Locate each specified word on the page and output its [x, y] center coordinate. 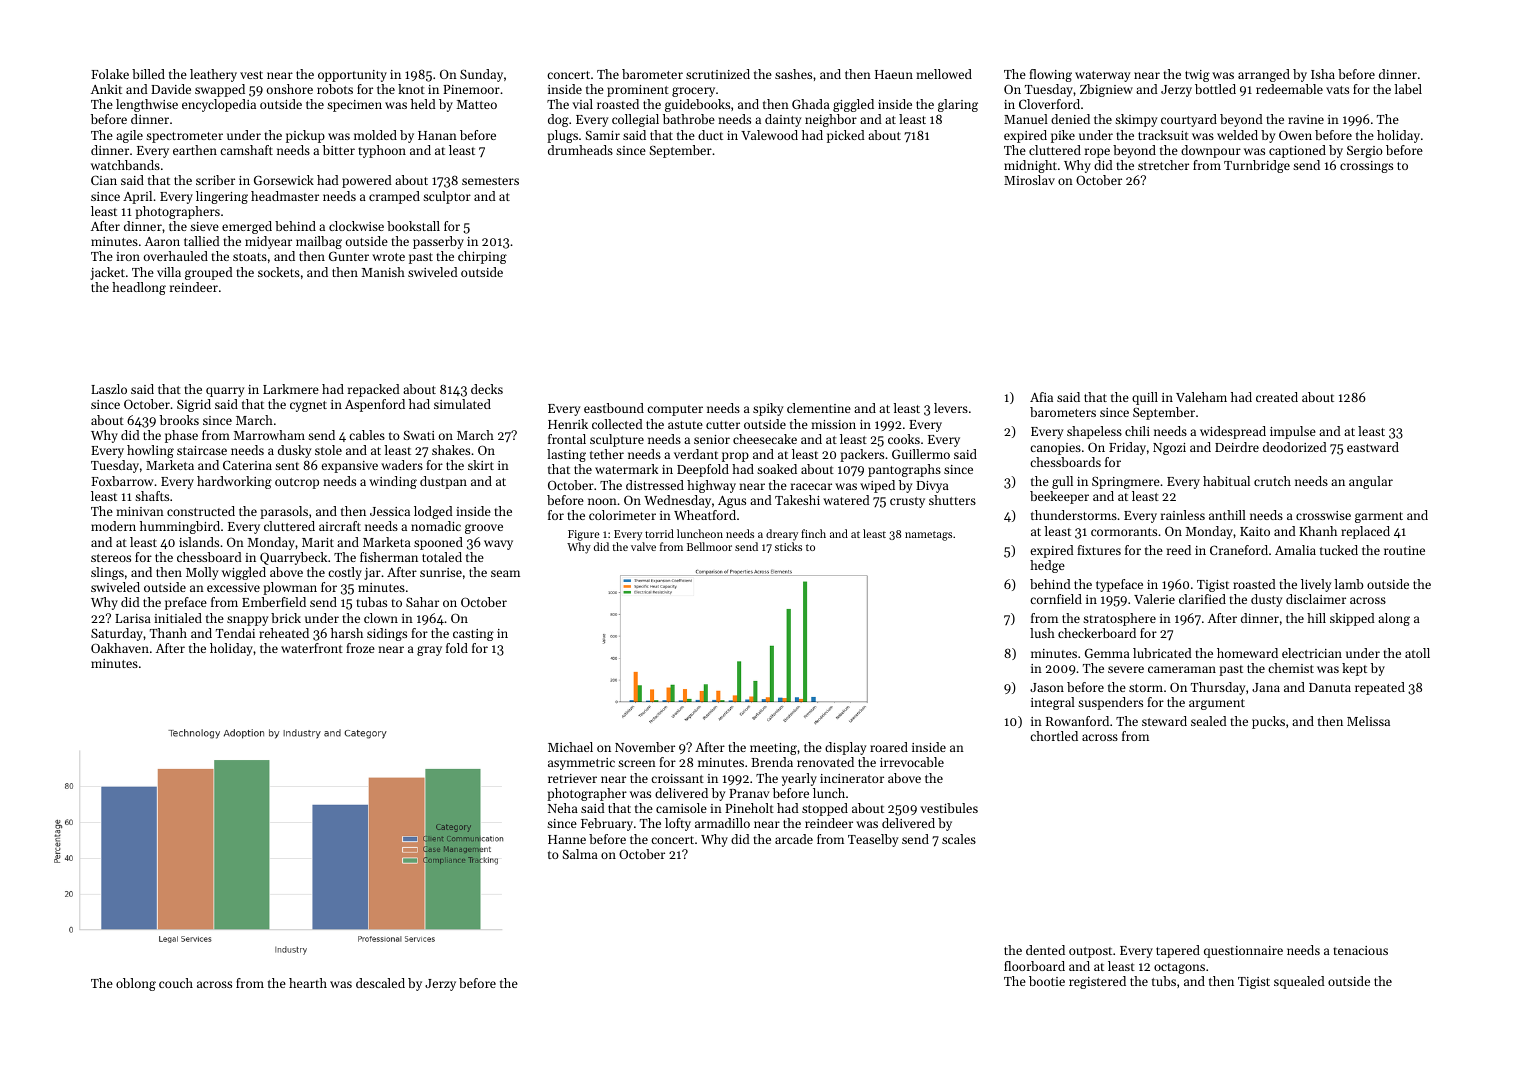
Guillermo [921, 454]
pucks [1268, 722]
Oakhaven [120, 648]
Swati [419, 435]
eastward [1373, 447]
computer [675, 410]
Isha [1323, 74]
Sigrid [194, 405]
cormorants [1124, 532]
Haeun [894, 74]
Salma [580, 854]
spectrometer [184, 137]
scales [959, 839]
